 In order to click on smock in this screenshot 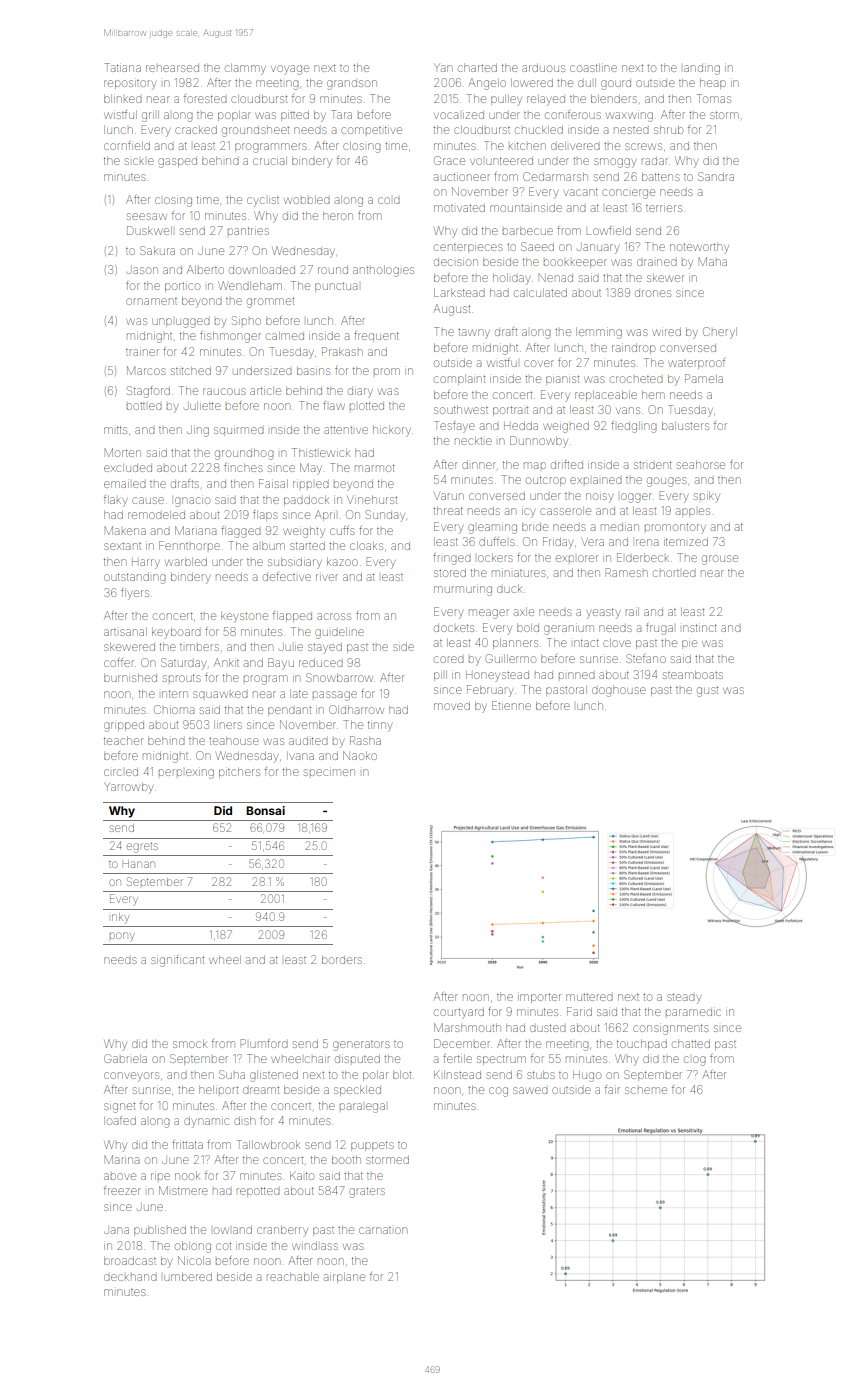, I will do `click(189, 1044)`.
